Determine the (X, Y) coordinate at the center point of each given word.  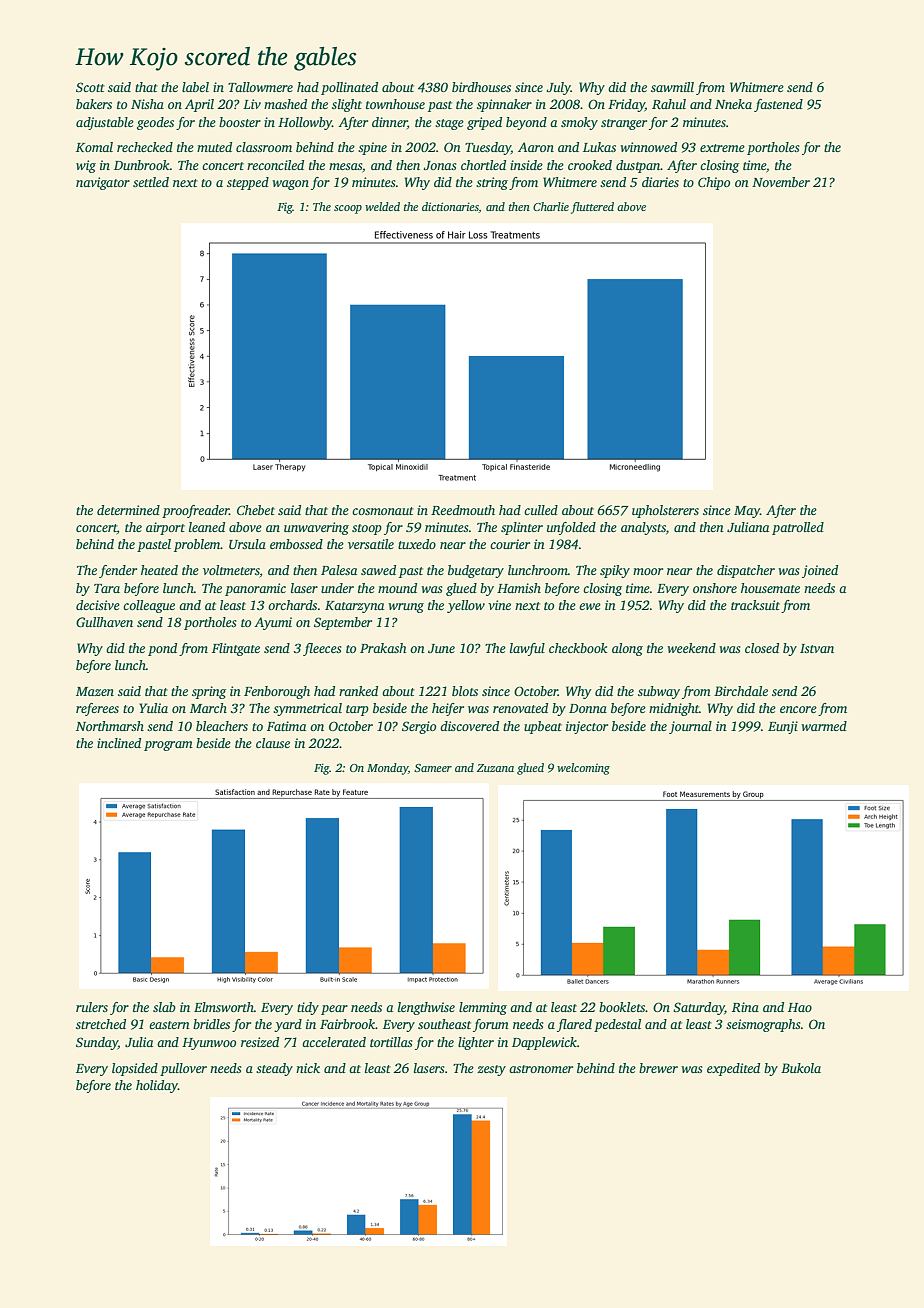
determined (128, 510)
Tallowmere (260, 87)
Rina (745, 1007)
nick (308, 1068)
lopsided (135, 1069)
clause (273, 743)
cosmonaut (383, 511)
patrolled (798, 528)
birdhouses (481, 87)
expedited (733, 1069)
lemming (483, 1008)
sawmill (672, 87)
